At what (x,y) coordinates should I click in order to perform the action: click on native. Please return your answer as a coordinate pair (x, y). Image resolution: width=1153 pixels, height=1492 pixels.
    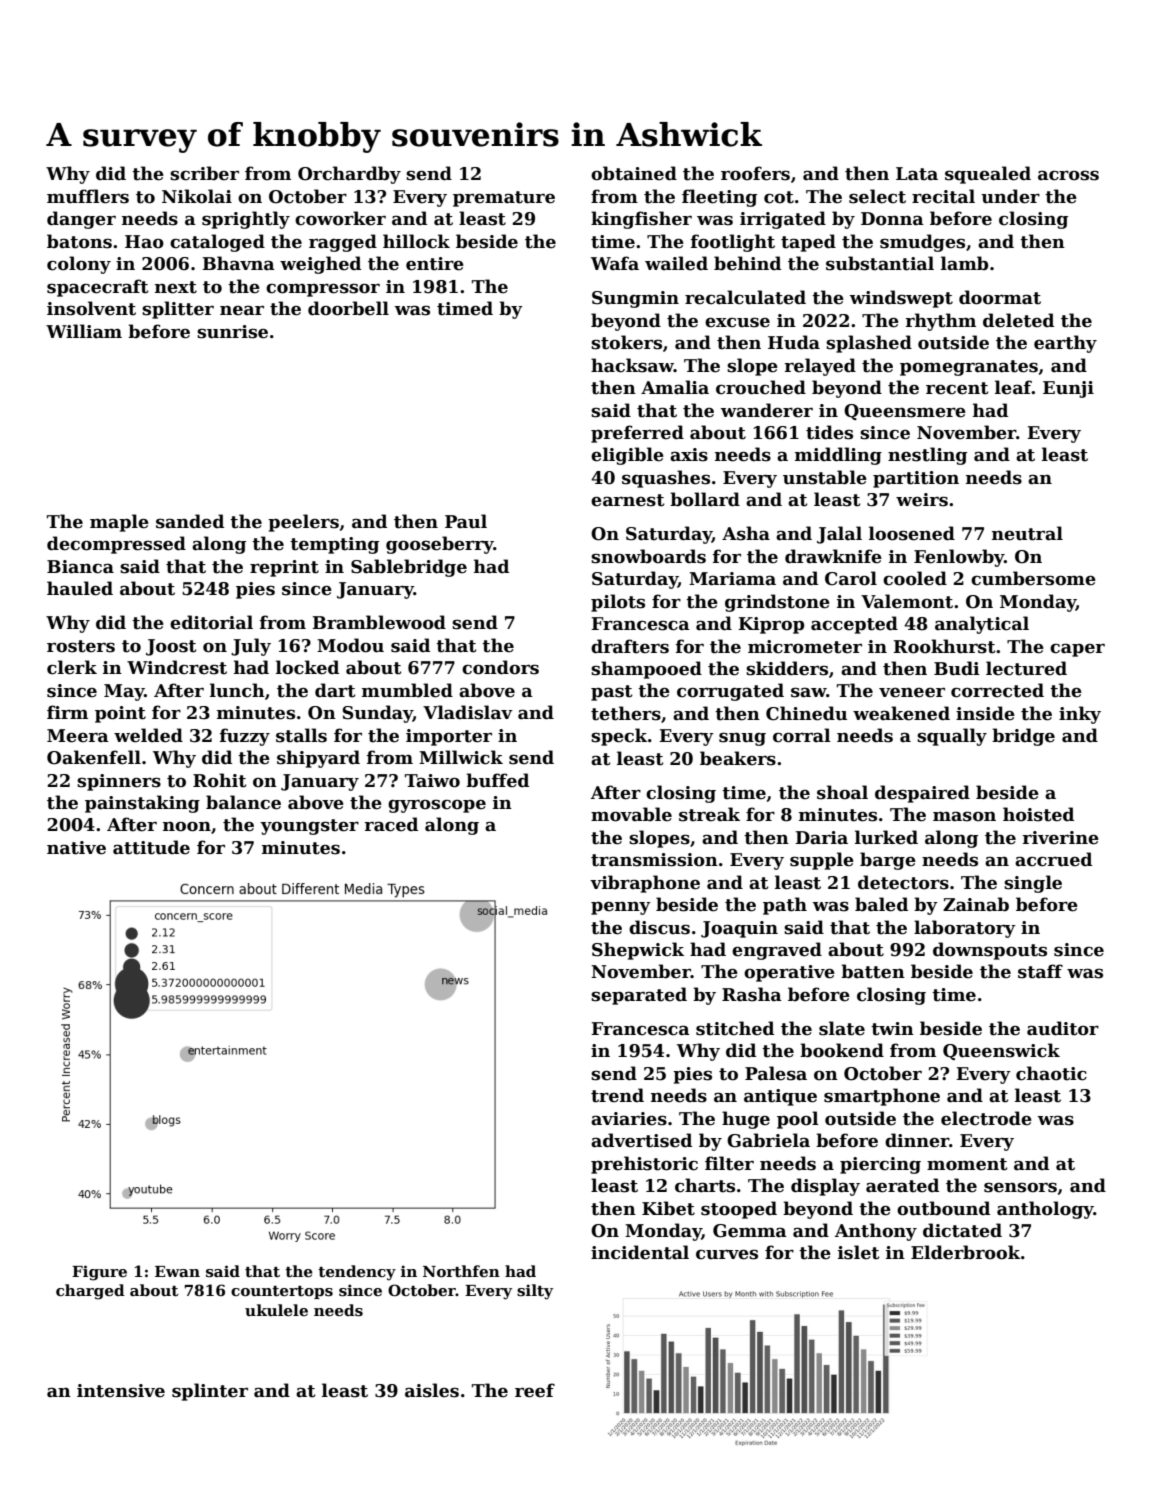
    Looking at the image, I should click on (76, 848).
